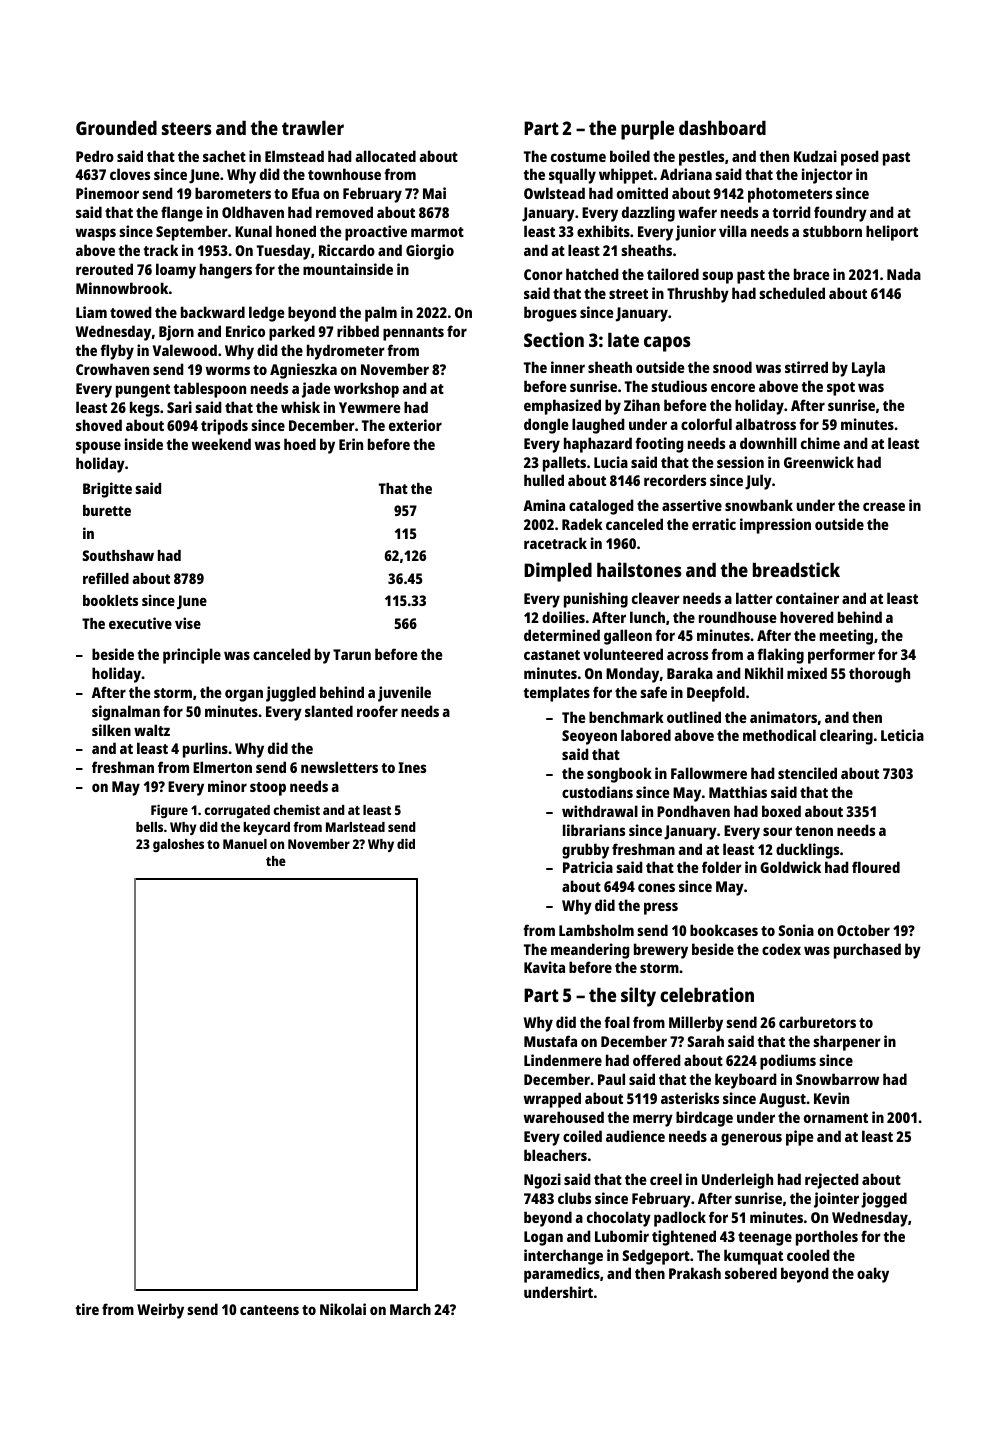 The image size is (1000, 1449). I want to click on Amina, so click(544, 505).
